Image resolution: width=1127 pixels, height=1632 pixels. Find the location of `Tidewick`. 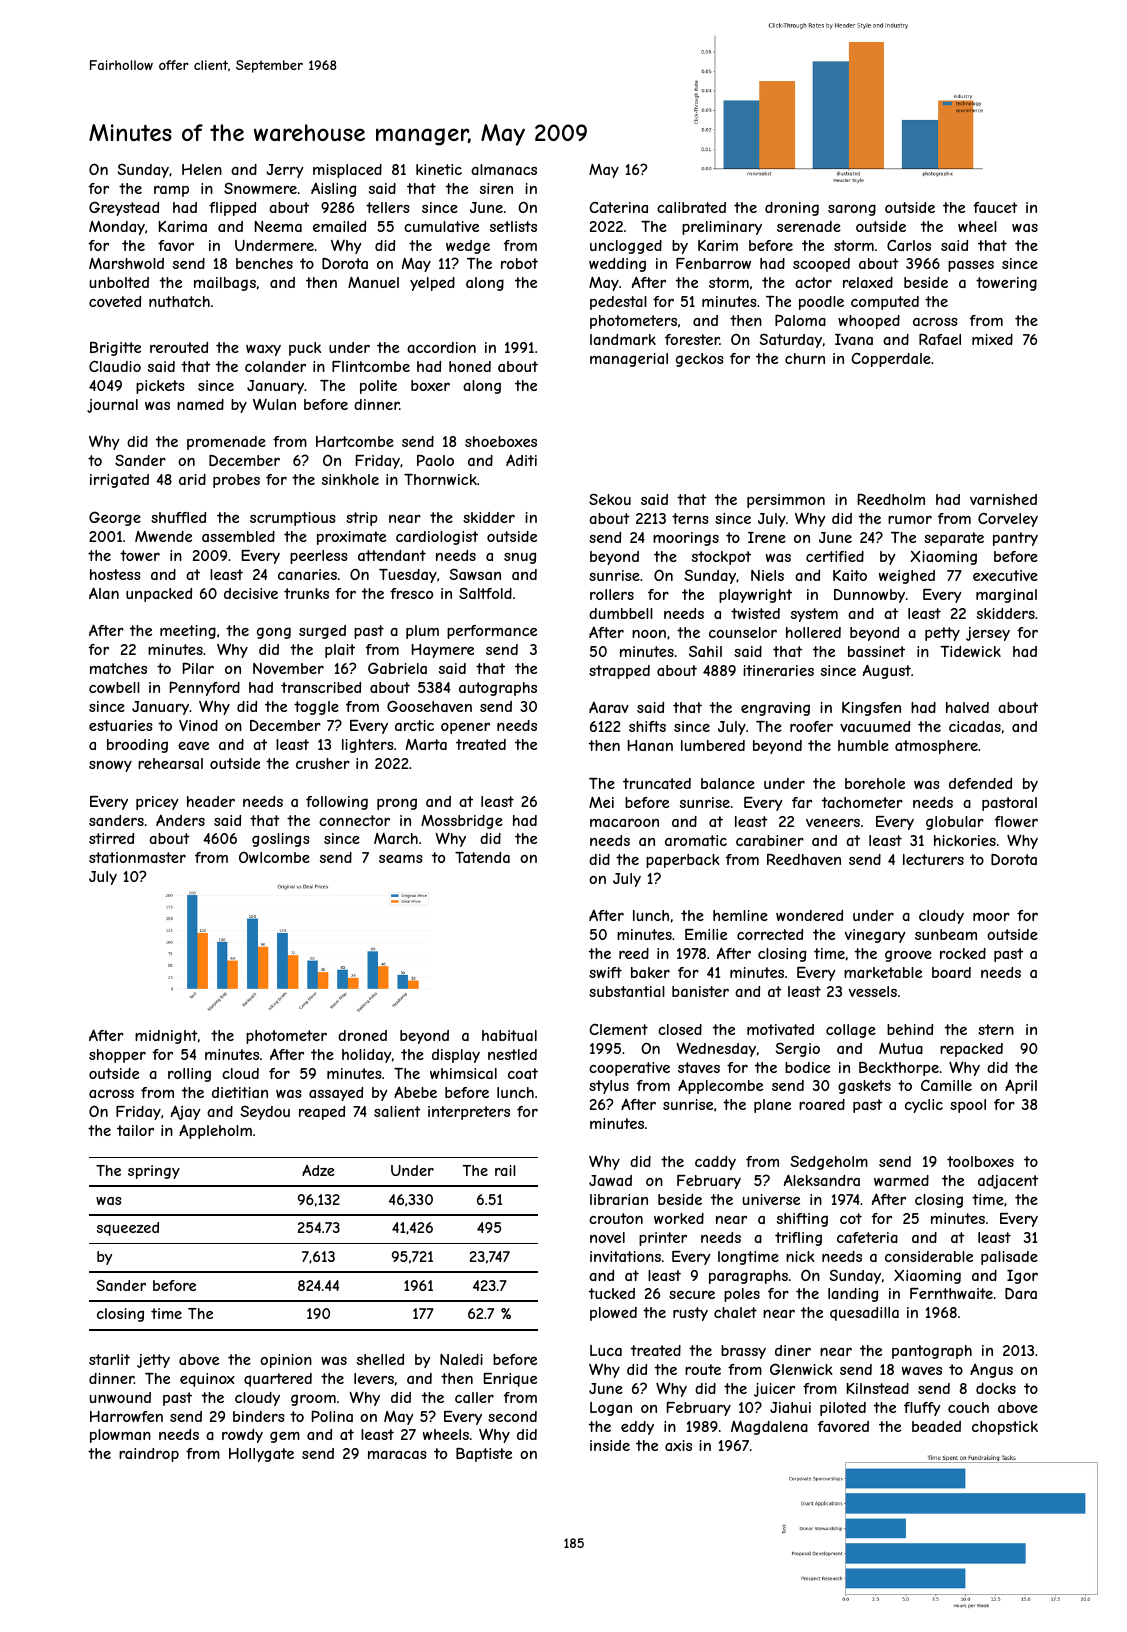

Tidewick is located at coordinates (970, 651).
